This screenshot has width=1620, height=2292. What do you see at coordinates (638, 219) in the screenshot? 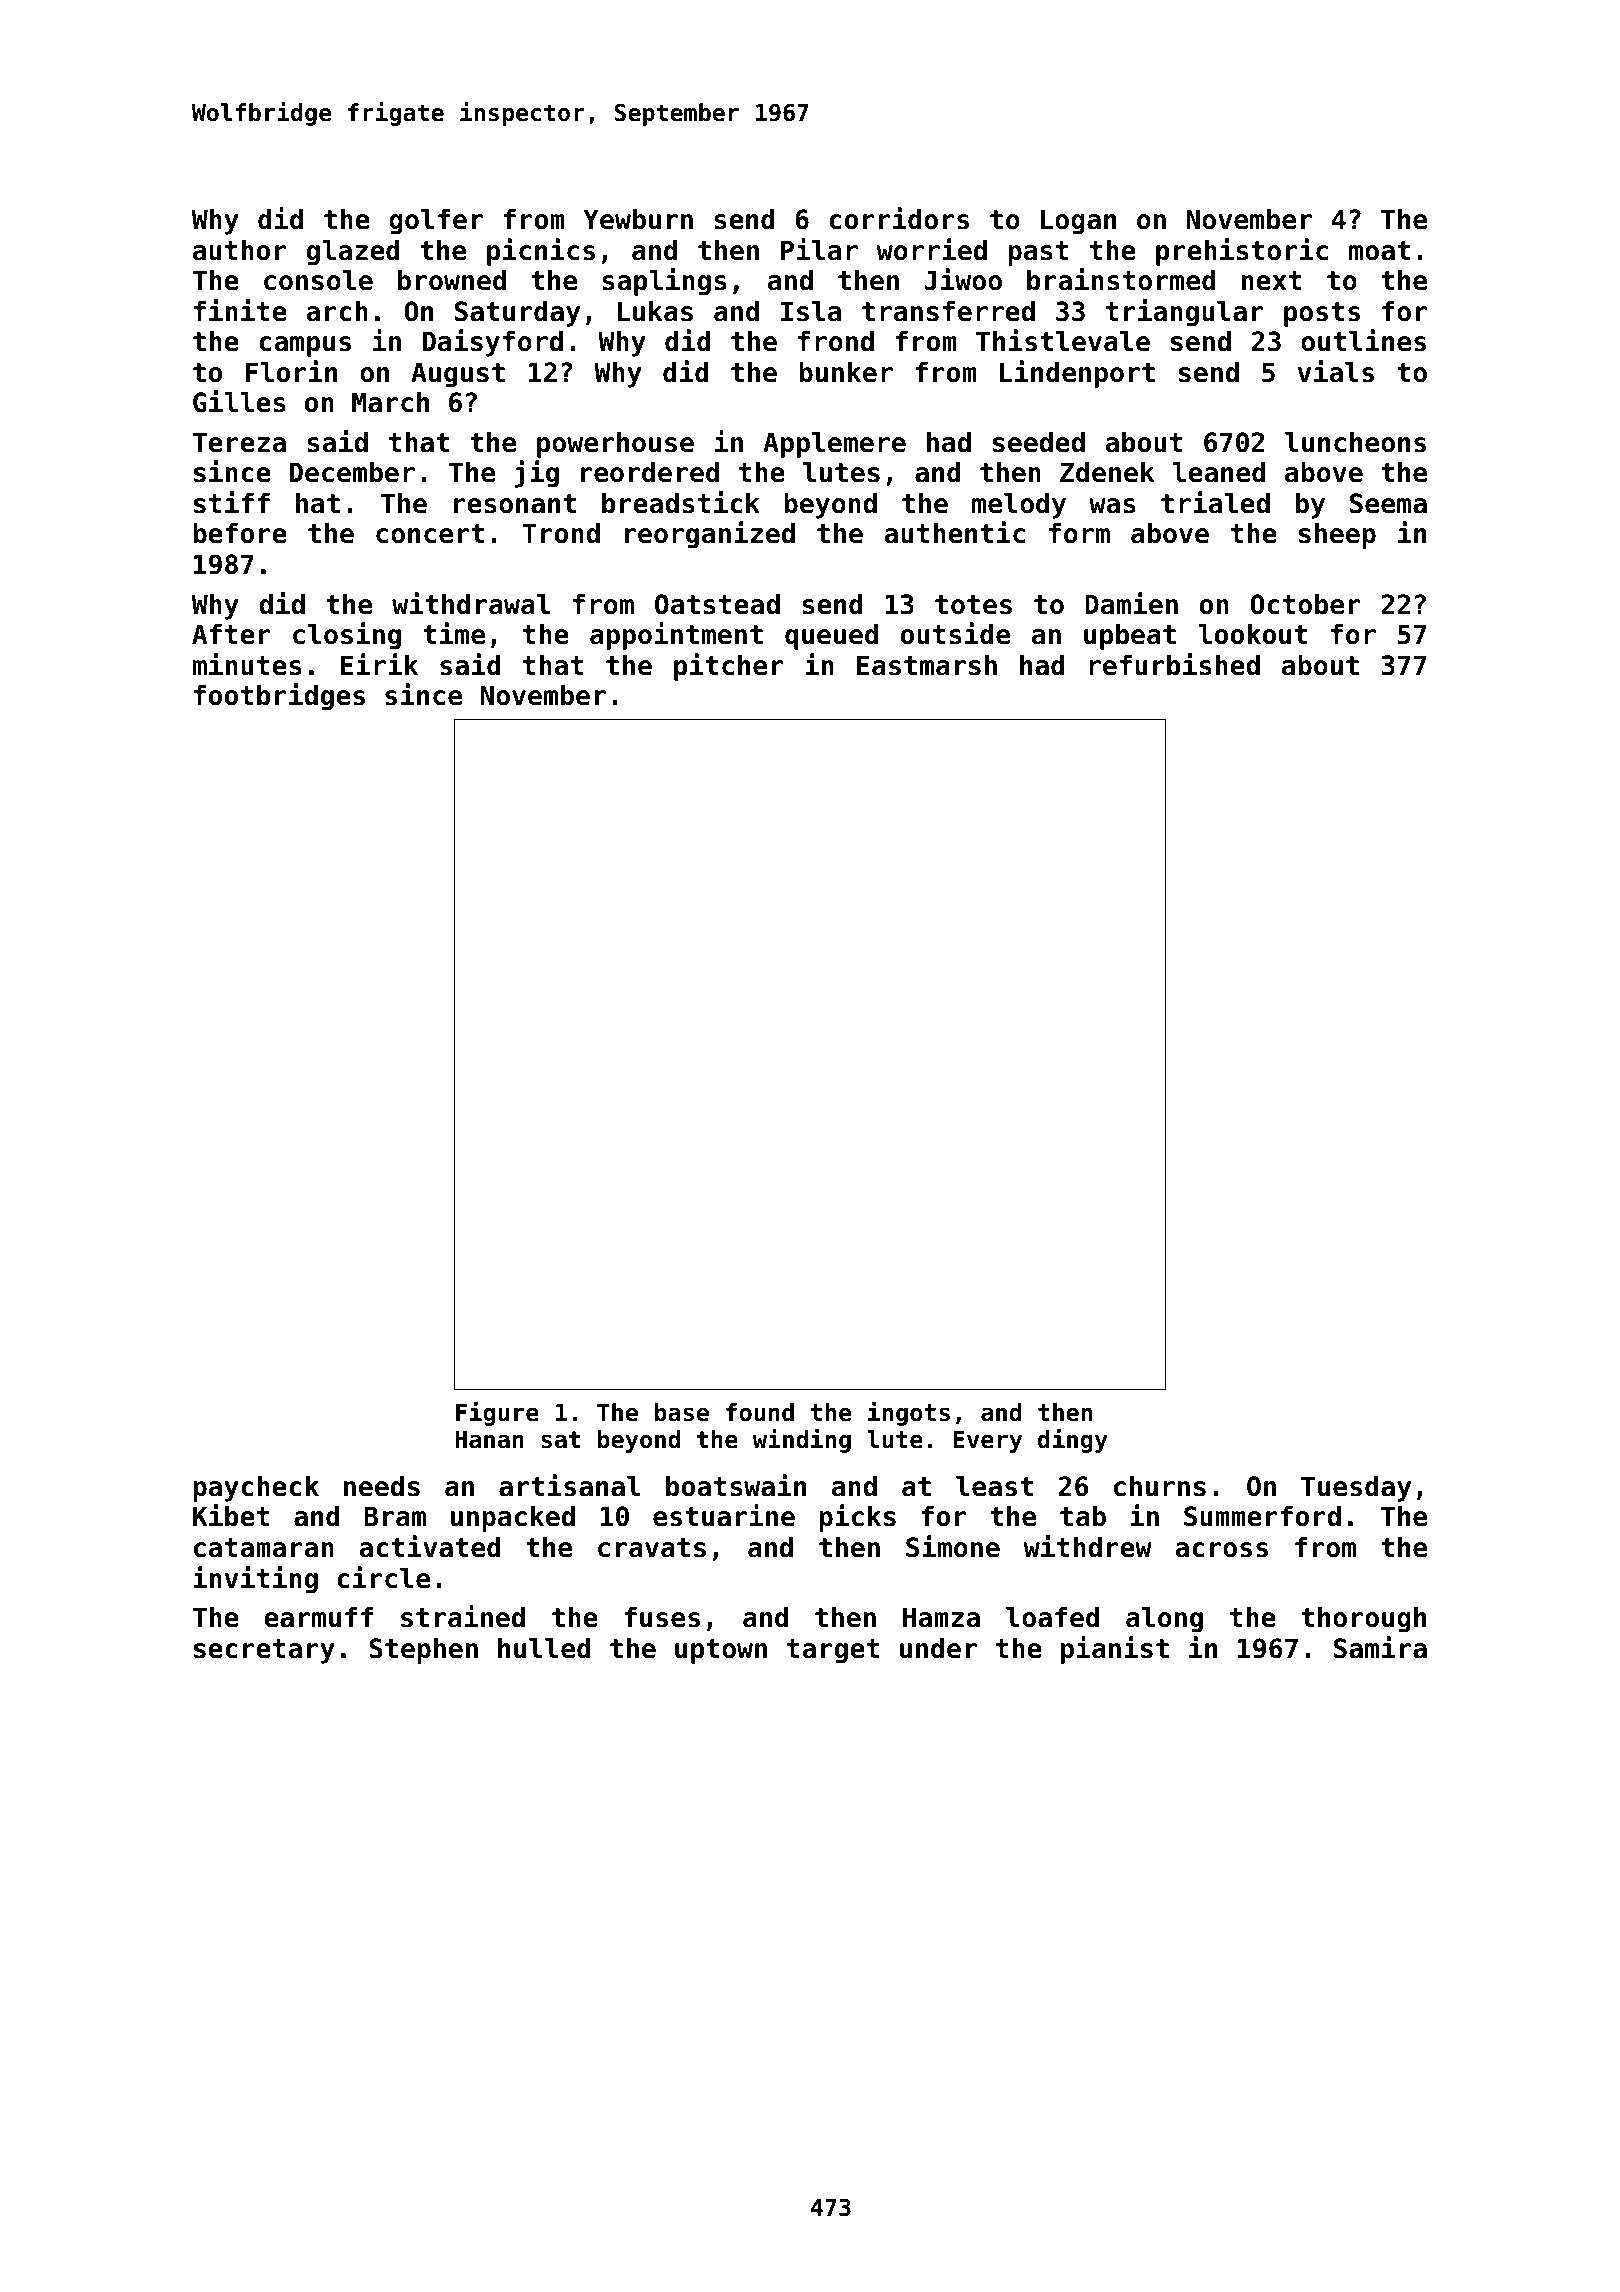
I see `Yewburn` at bounding box center [638, 219].
